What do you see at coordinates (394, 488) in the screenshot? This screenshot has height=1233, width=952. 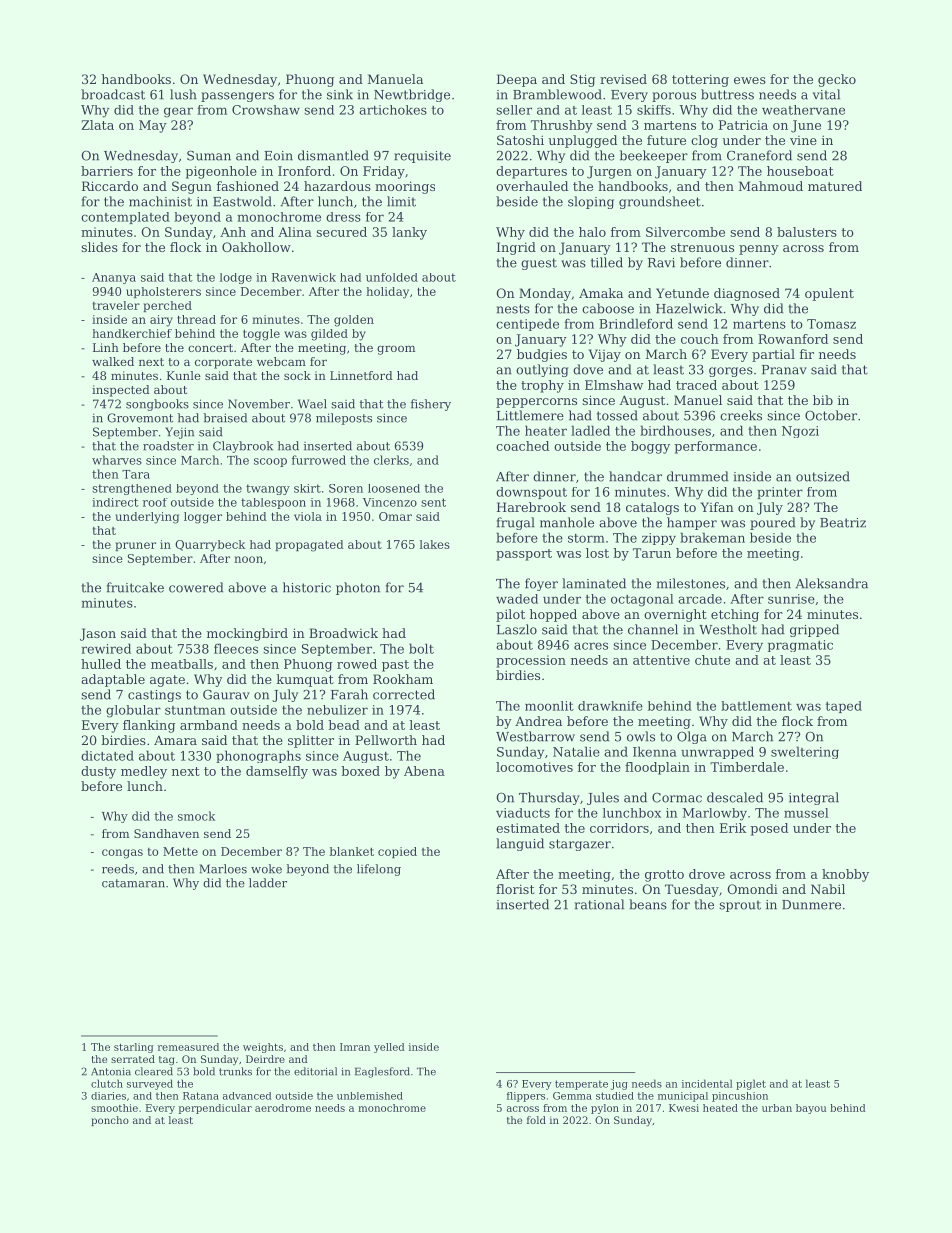 I see `loosened` at bounding box center [394, 488].
